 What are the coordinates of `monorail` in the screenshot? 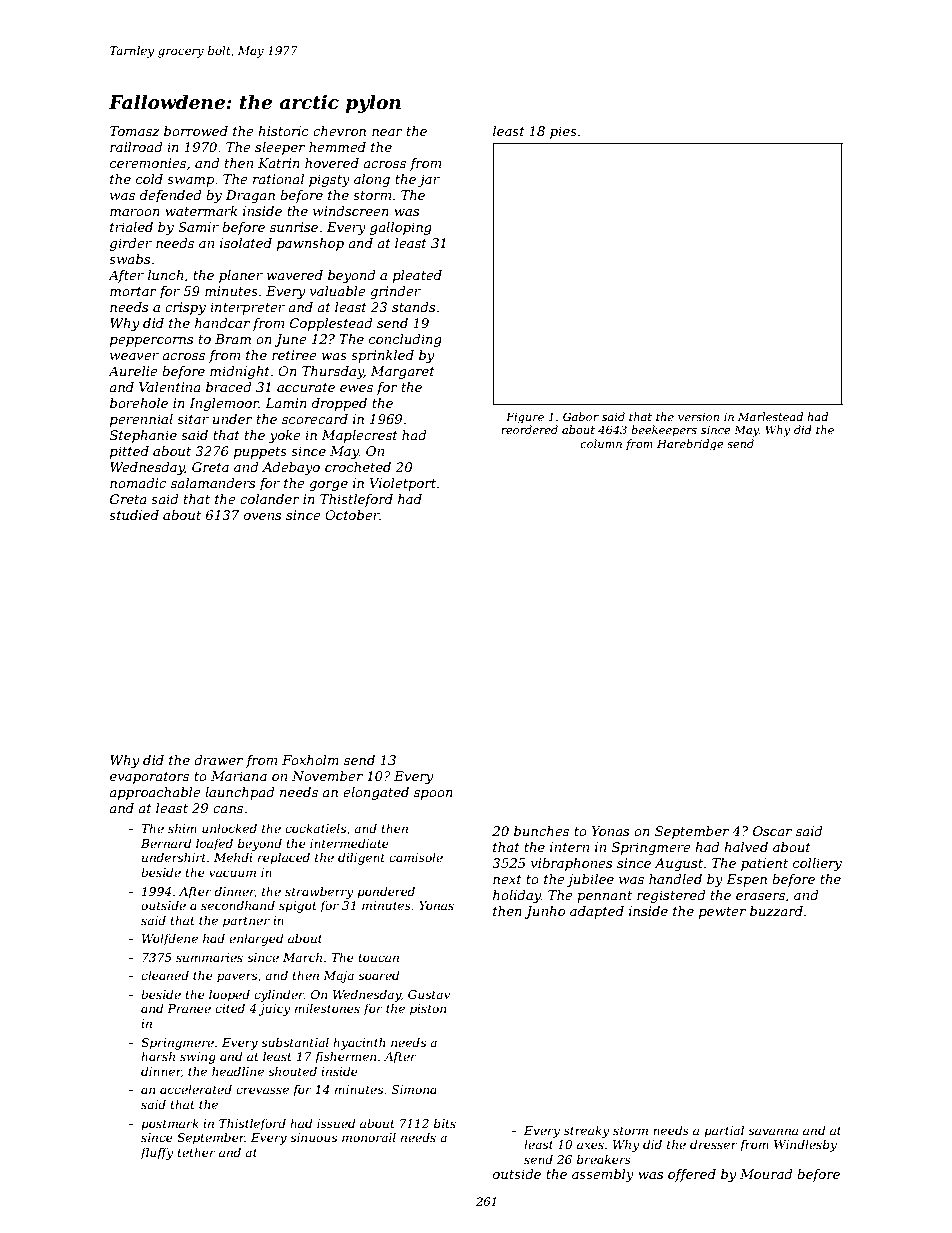 It's located at (369, 1137).
